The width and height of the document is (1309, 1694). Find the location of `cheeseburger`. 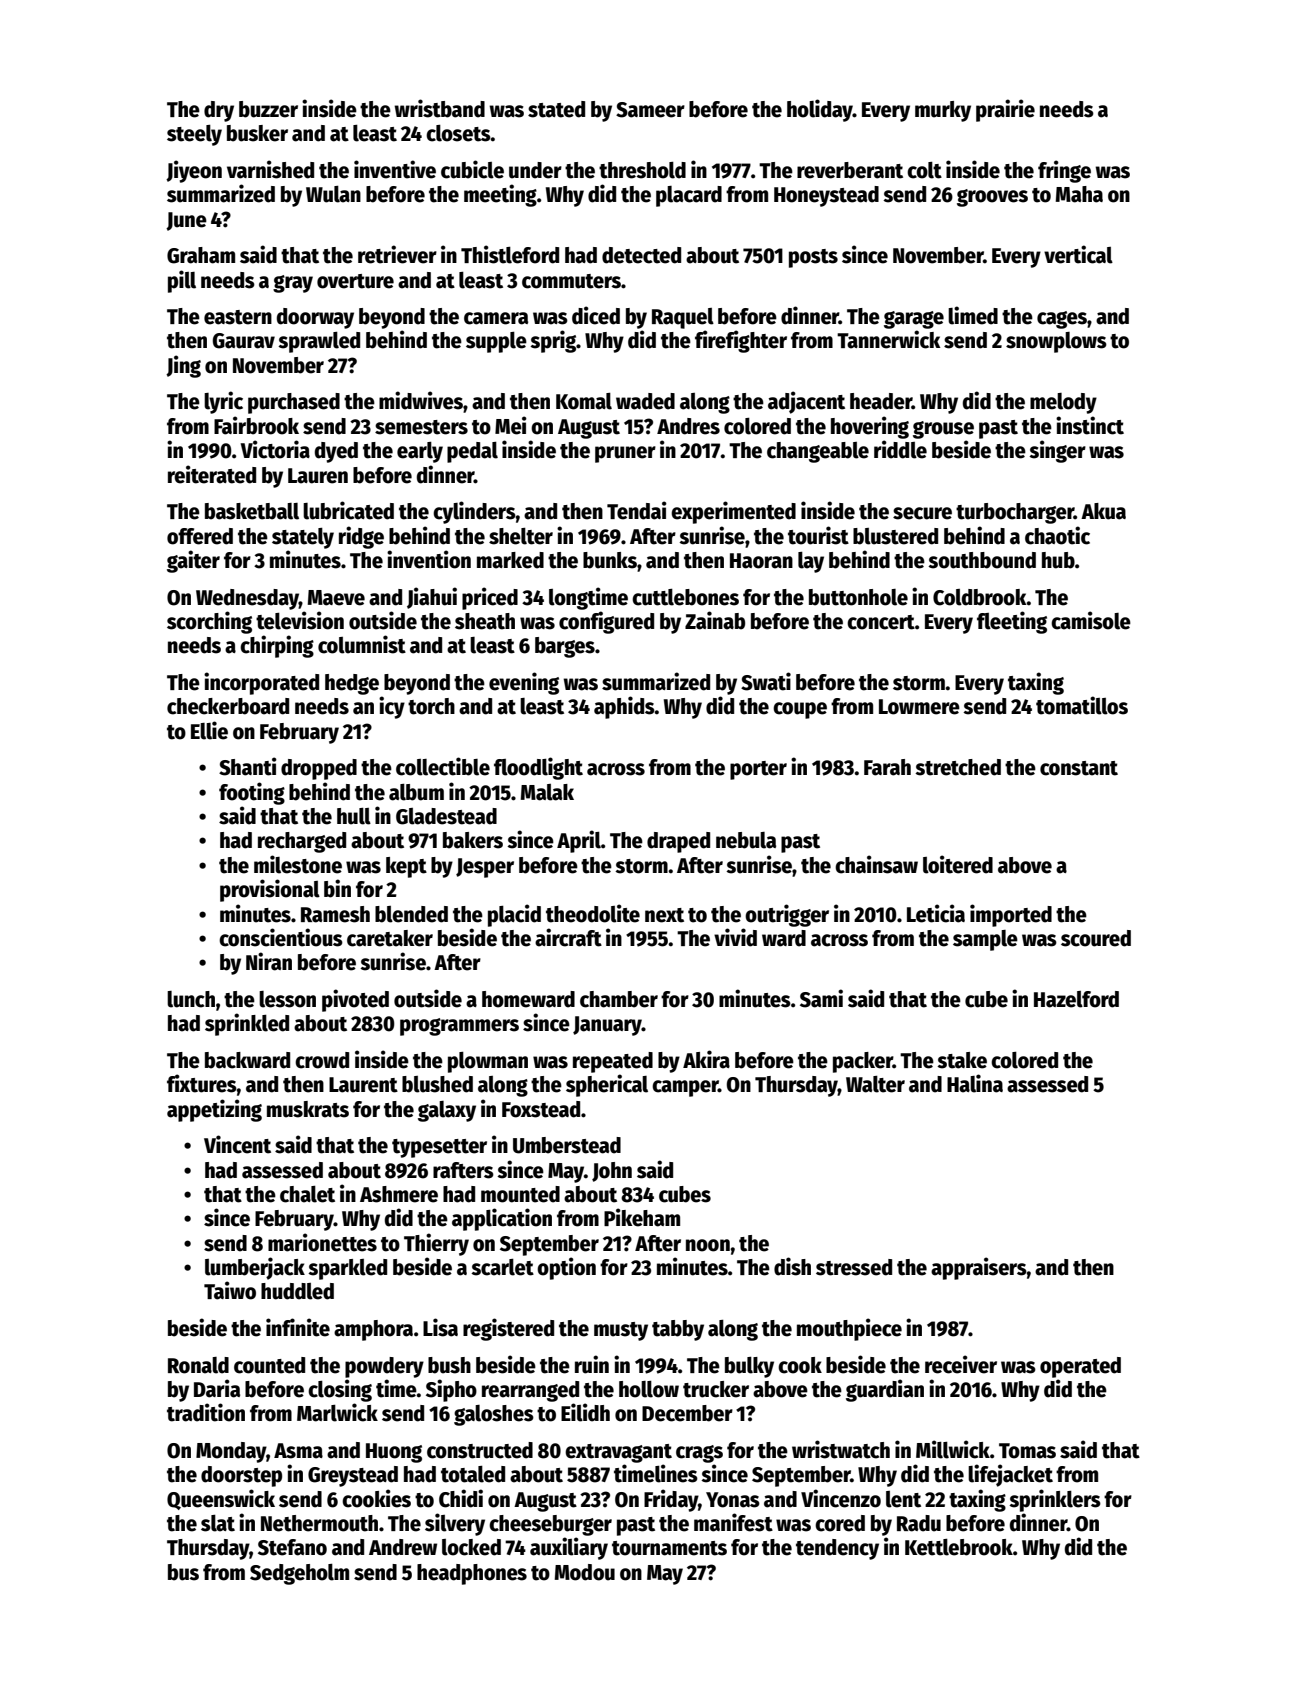

cheeseburger is located at coordinates (550, 1525).
